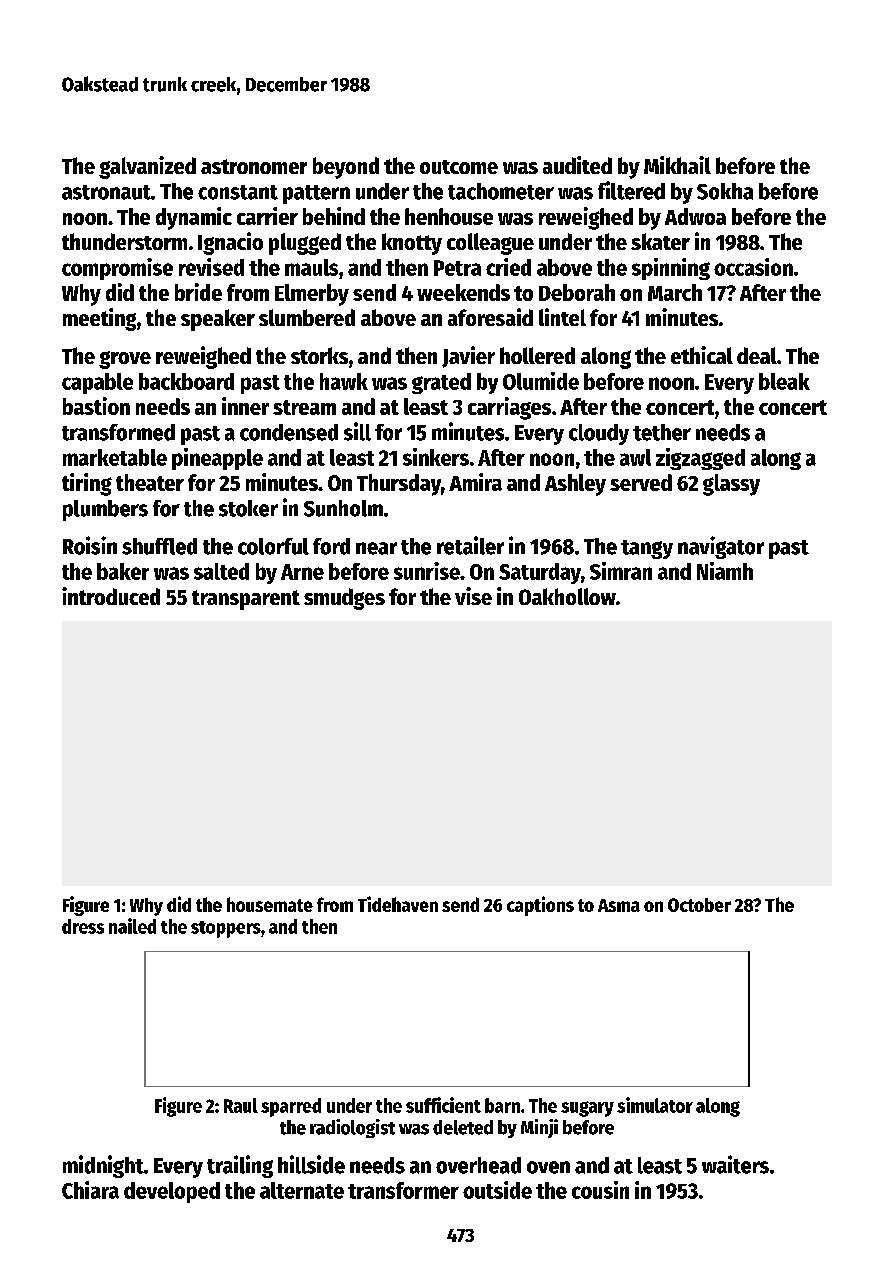  I want to click on aforesaid, so click(490, 317).
